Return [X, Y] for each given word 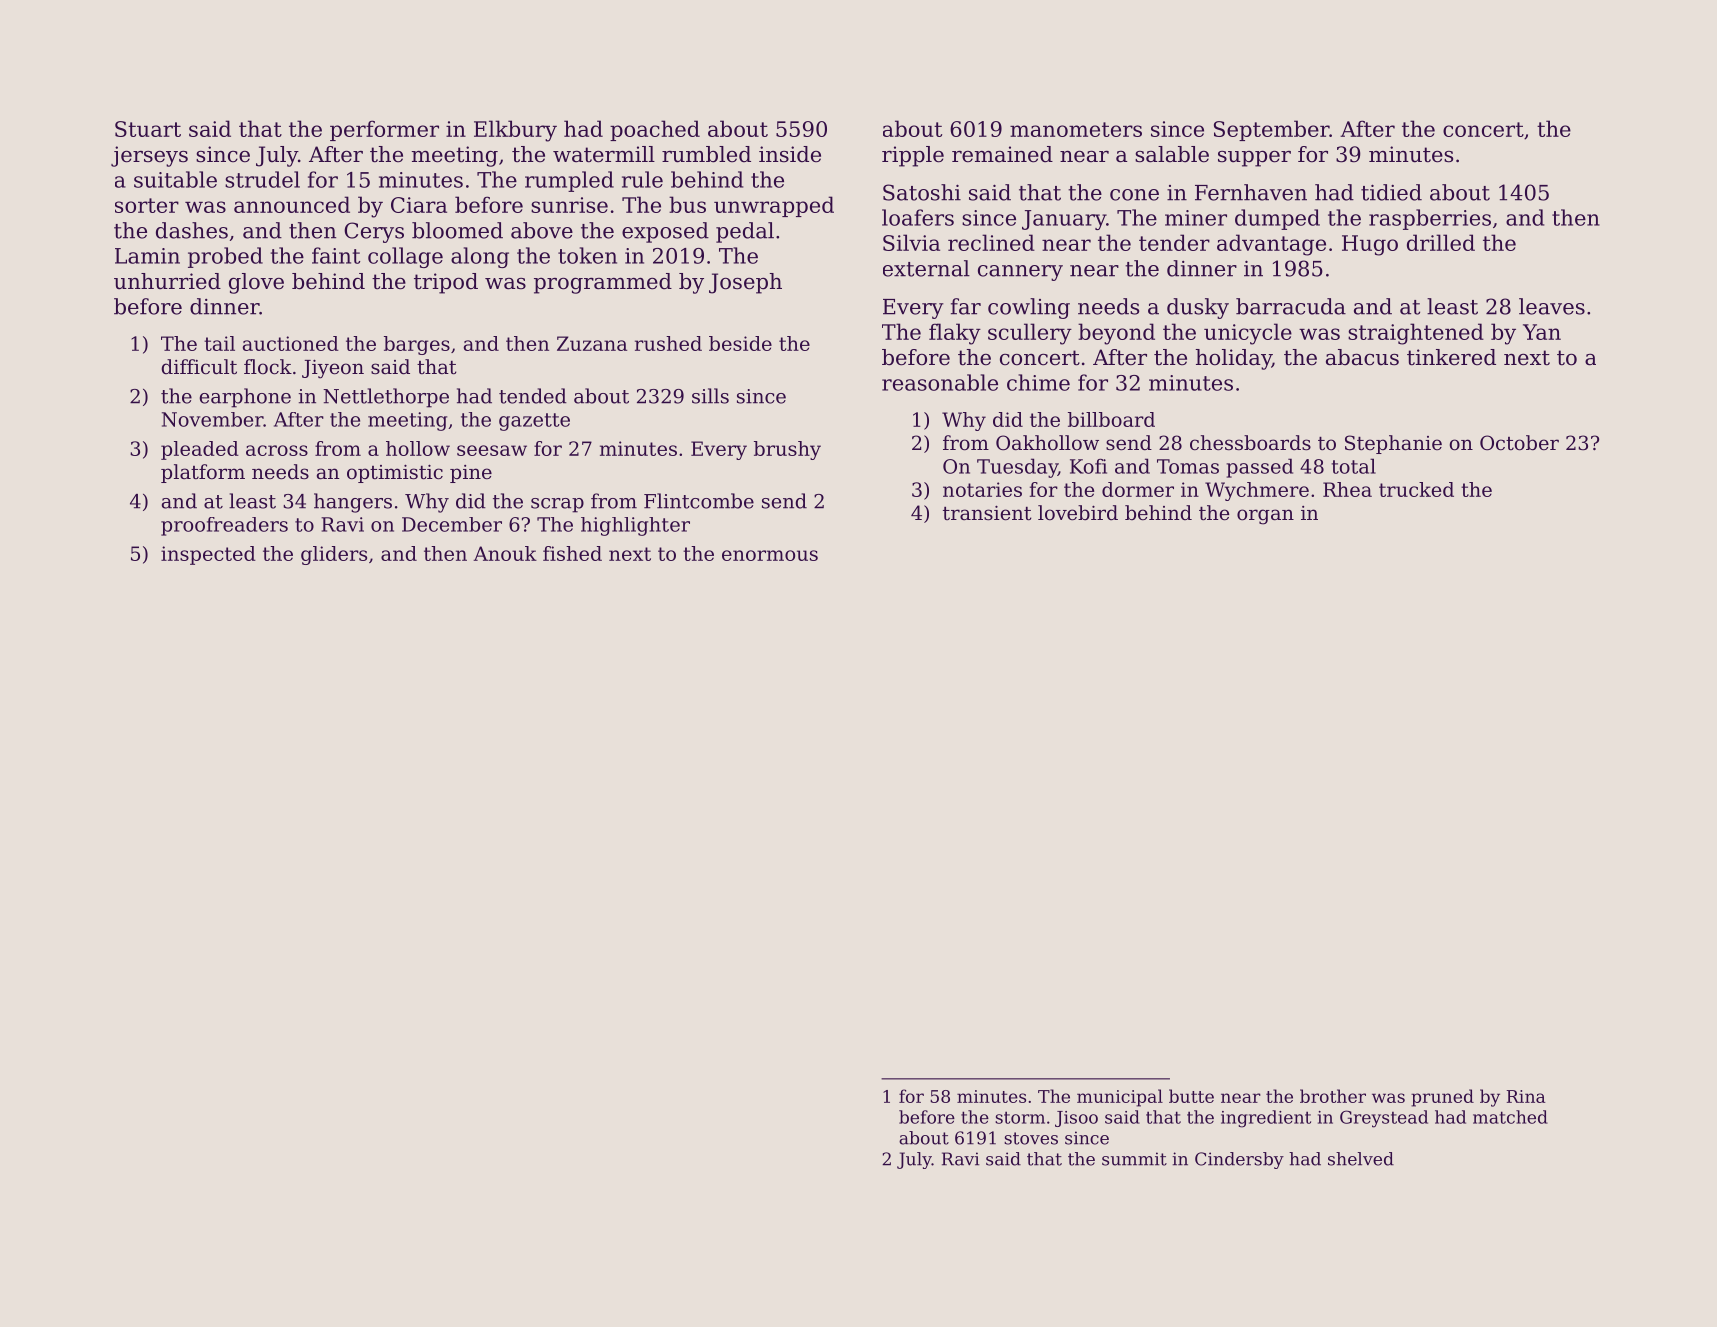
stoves [1031, 1138]
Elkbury [515, 131]
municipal [1120, 1098]
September [1272, 130]
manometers [1076, 129]
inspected [208, 555]
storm [1020, 1117]
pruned [1442, 1098]
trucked [1416, 489]
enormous [770, 555]
